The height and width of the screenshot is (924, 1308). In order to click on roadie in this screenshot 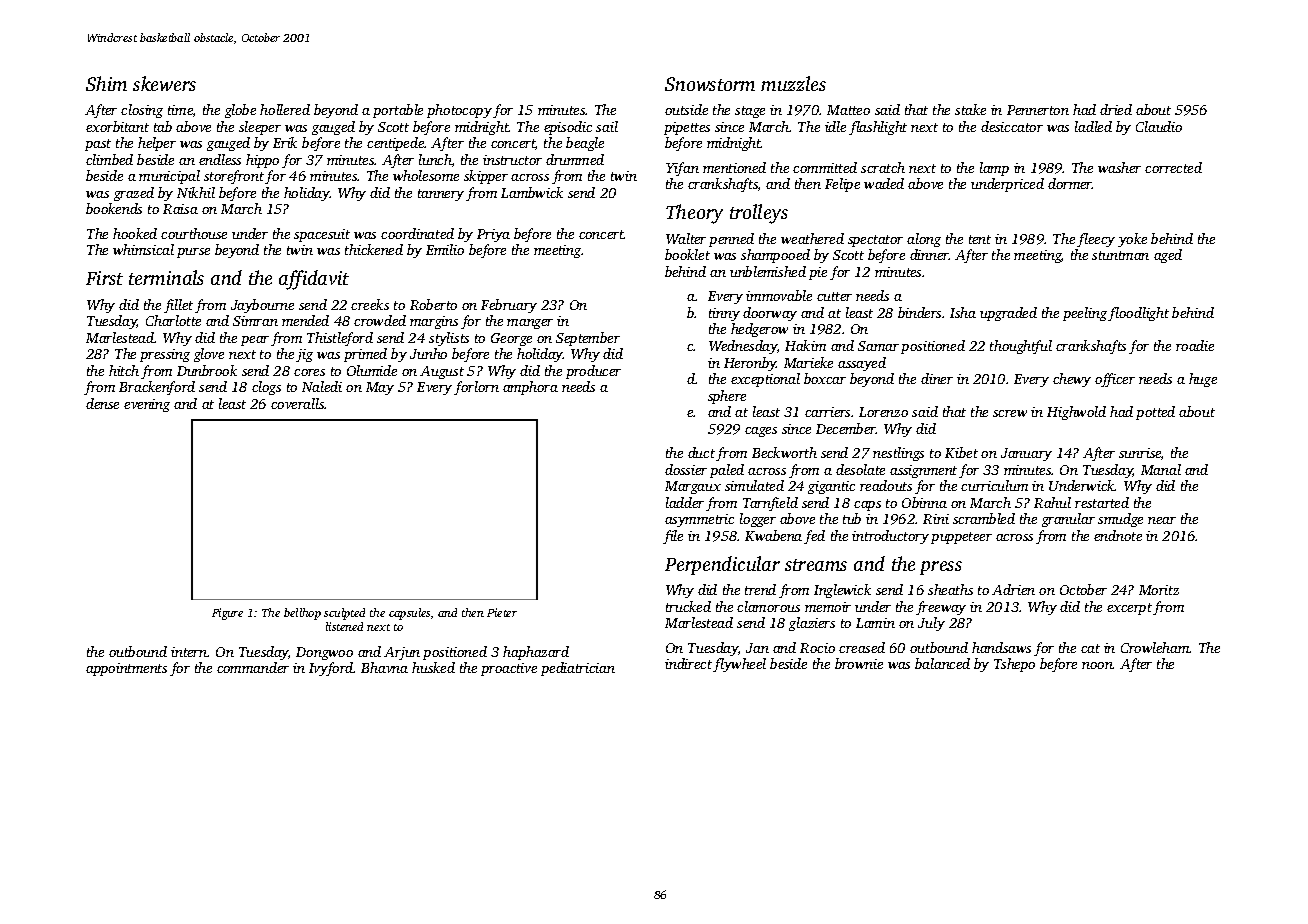, I will do `click(1195, 345)`.
